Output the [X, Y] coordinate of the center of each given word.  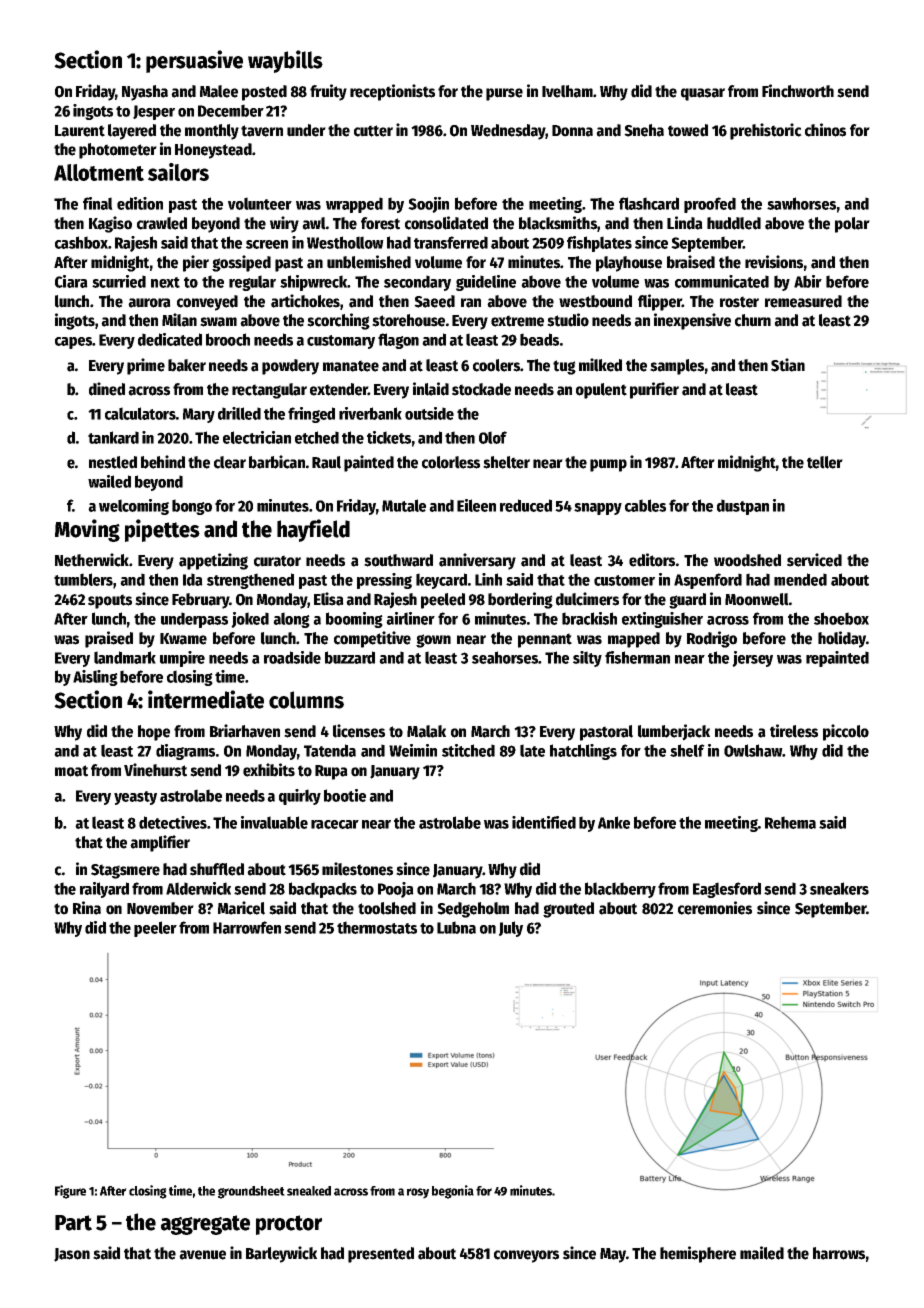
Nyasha [145, 93]
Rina [87, 908]
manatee [351, 366]
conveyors [526, 1256]
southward [398, 560]
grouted [568, 910]
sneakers [839, 888]
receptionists [392, 92]
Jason [72, 1255]
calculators [140, 413]
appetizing [213, 561]
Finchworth [798, 91]
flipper [660, 302]
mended [800, 579]
